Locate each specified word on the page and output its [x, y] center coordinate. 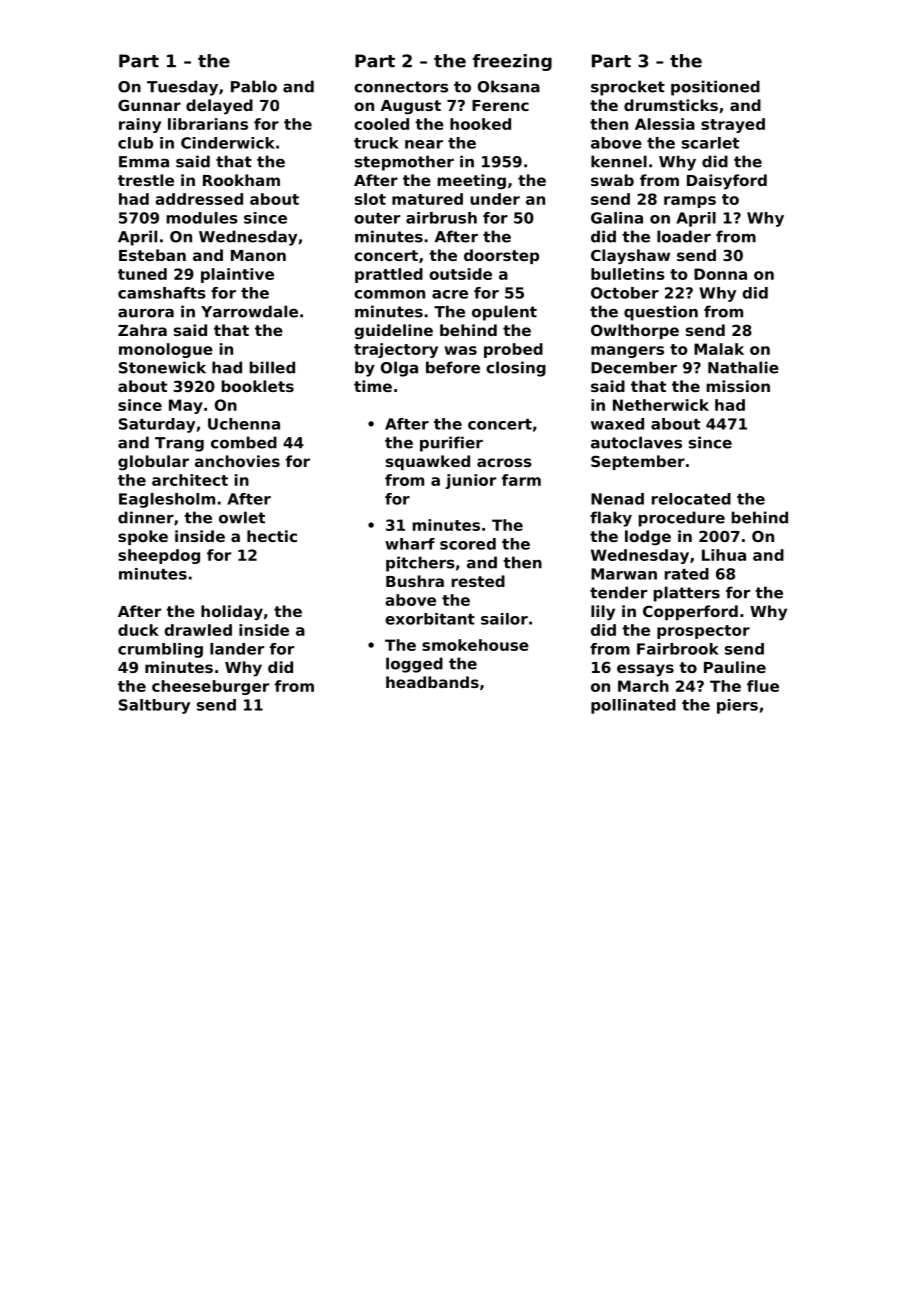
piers [737, 706]
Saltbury [154, 706]
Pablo [254, 86]
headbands [432, 682]
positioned [715, 88]
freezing [512, 62]
